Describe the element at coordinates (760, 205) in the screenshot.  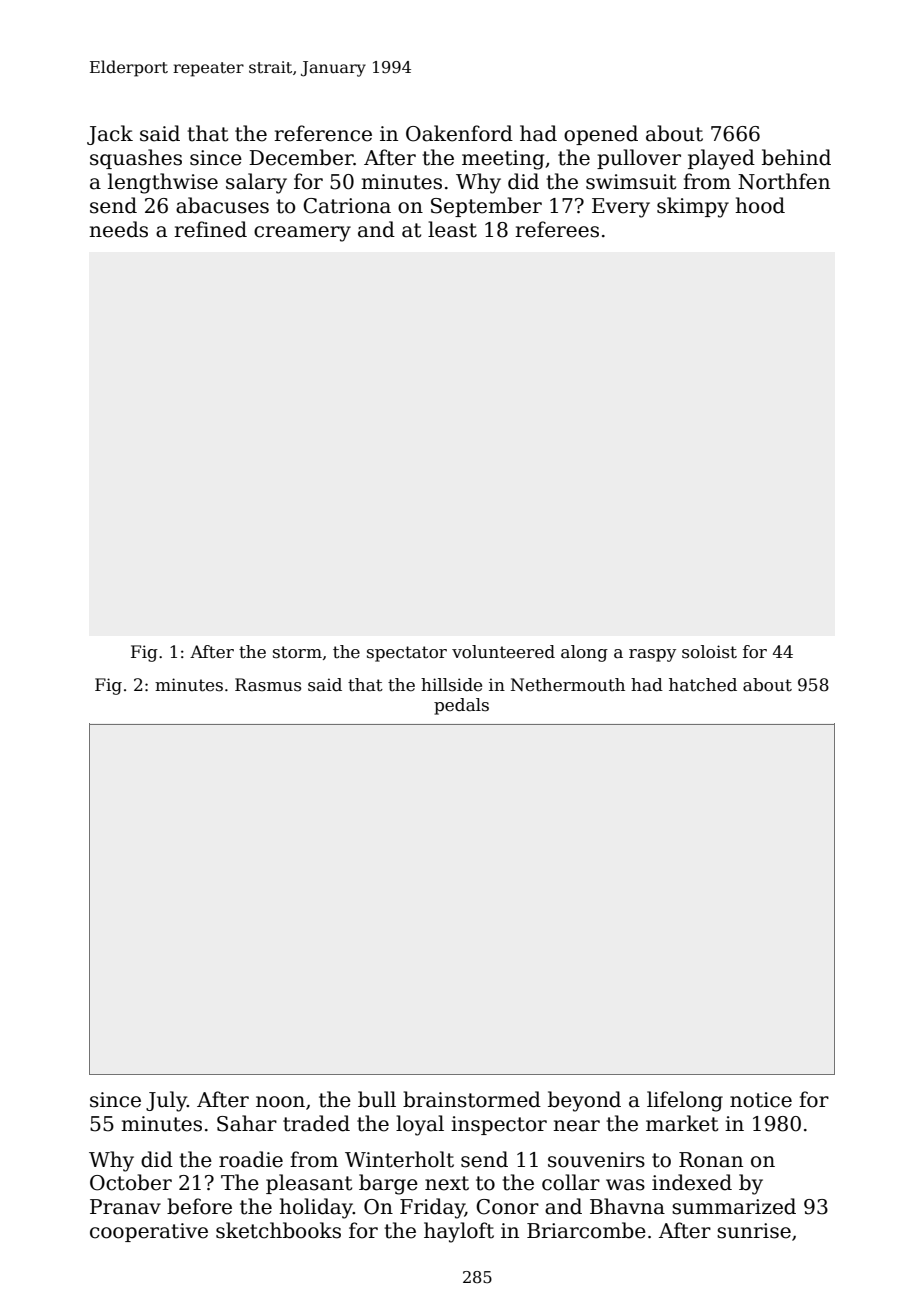
I see `hood` at that location.
